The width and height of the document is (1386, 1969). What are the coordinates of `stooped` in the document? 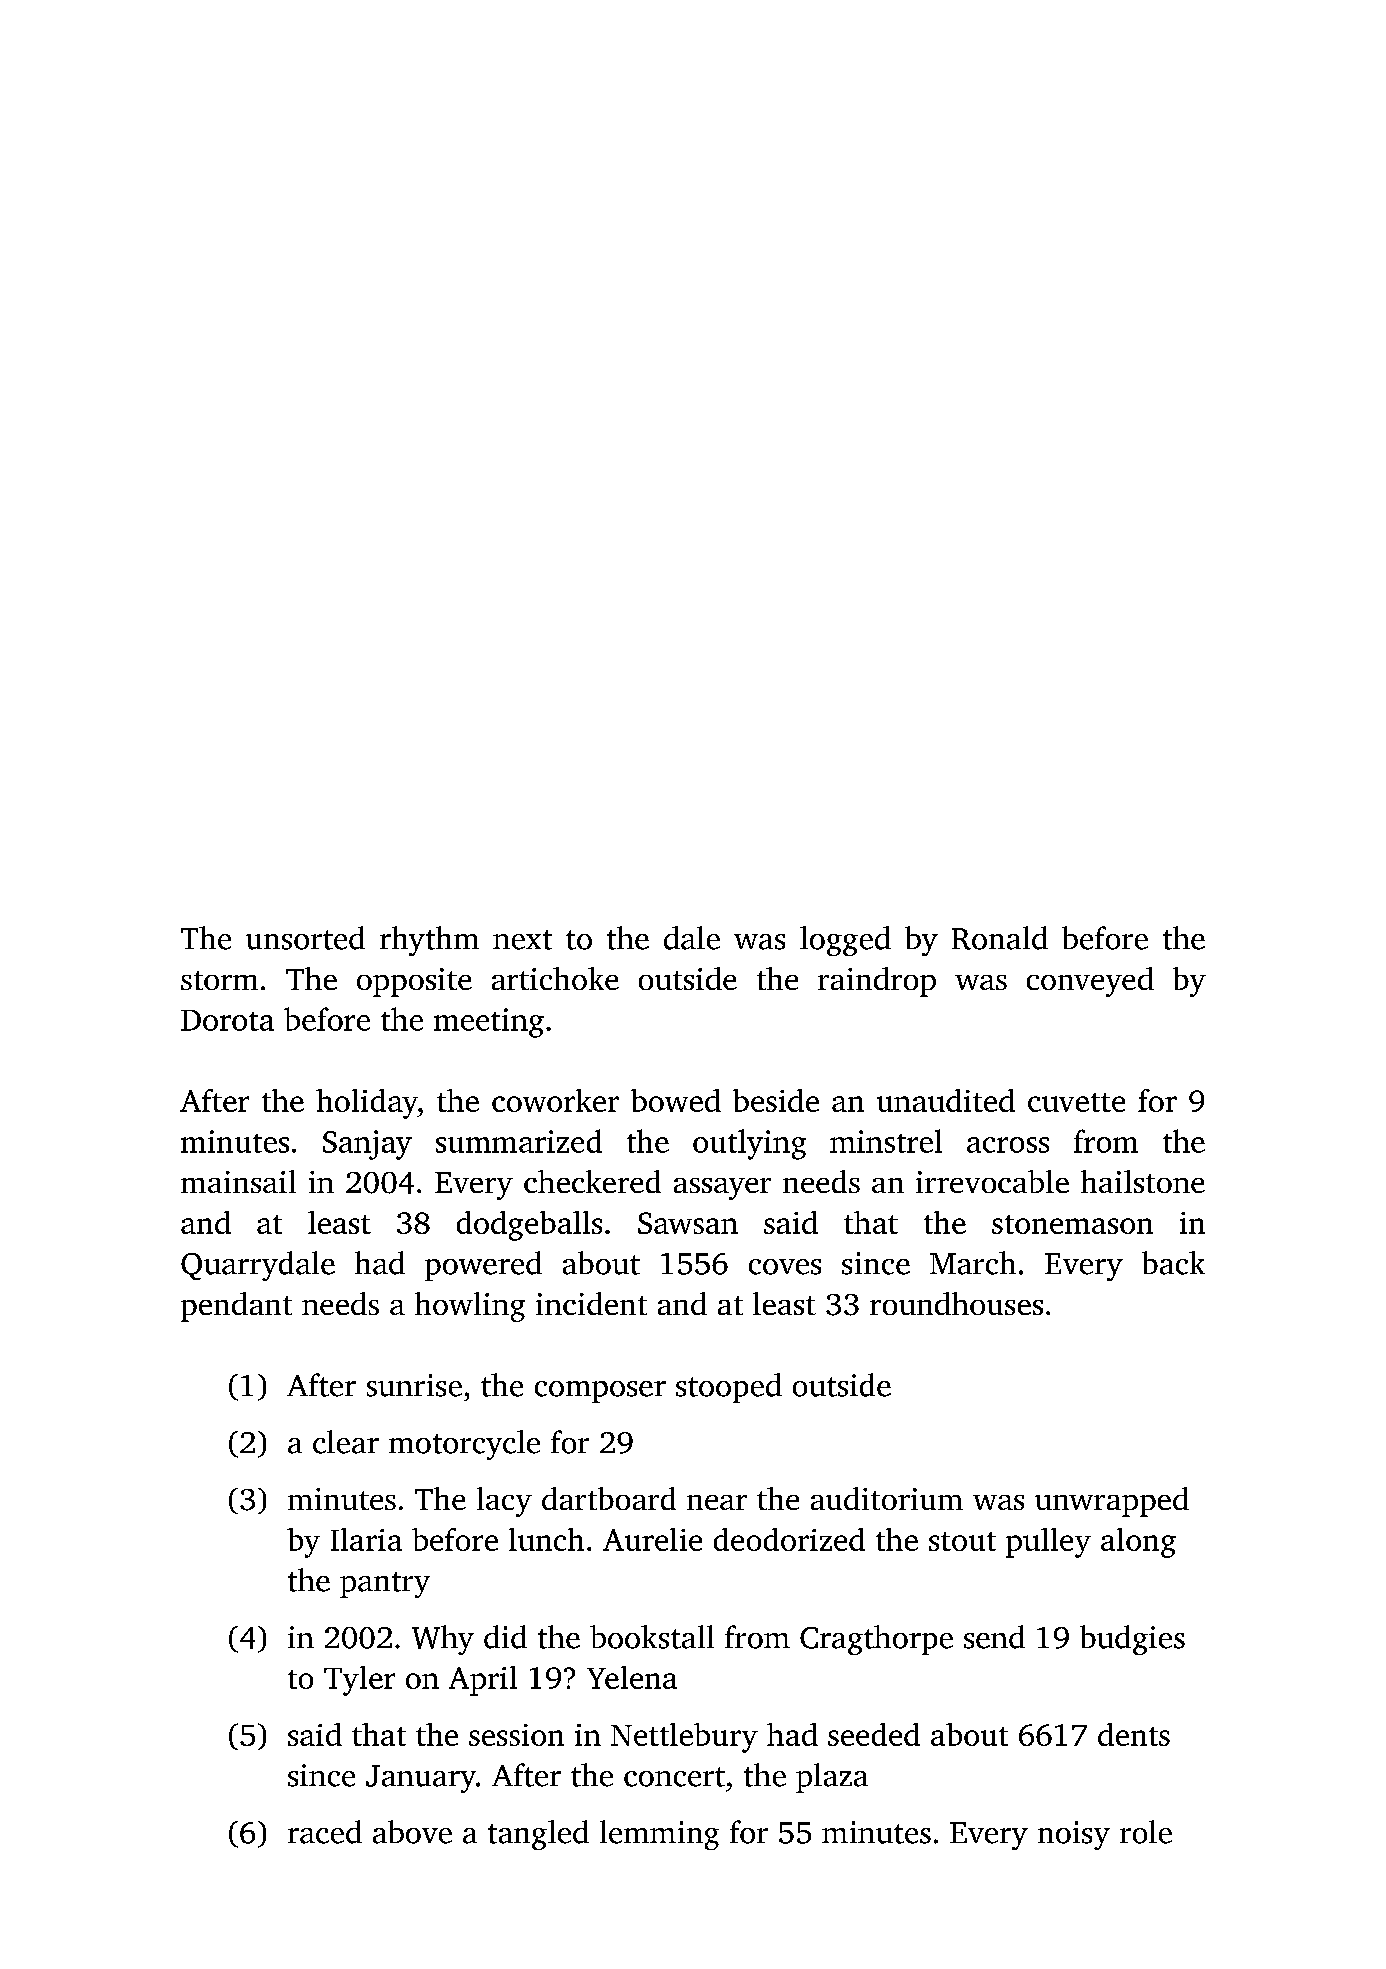 It's located at (729, 1388).
